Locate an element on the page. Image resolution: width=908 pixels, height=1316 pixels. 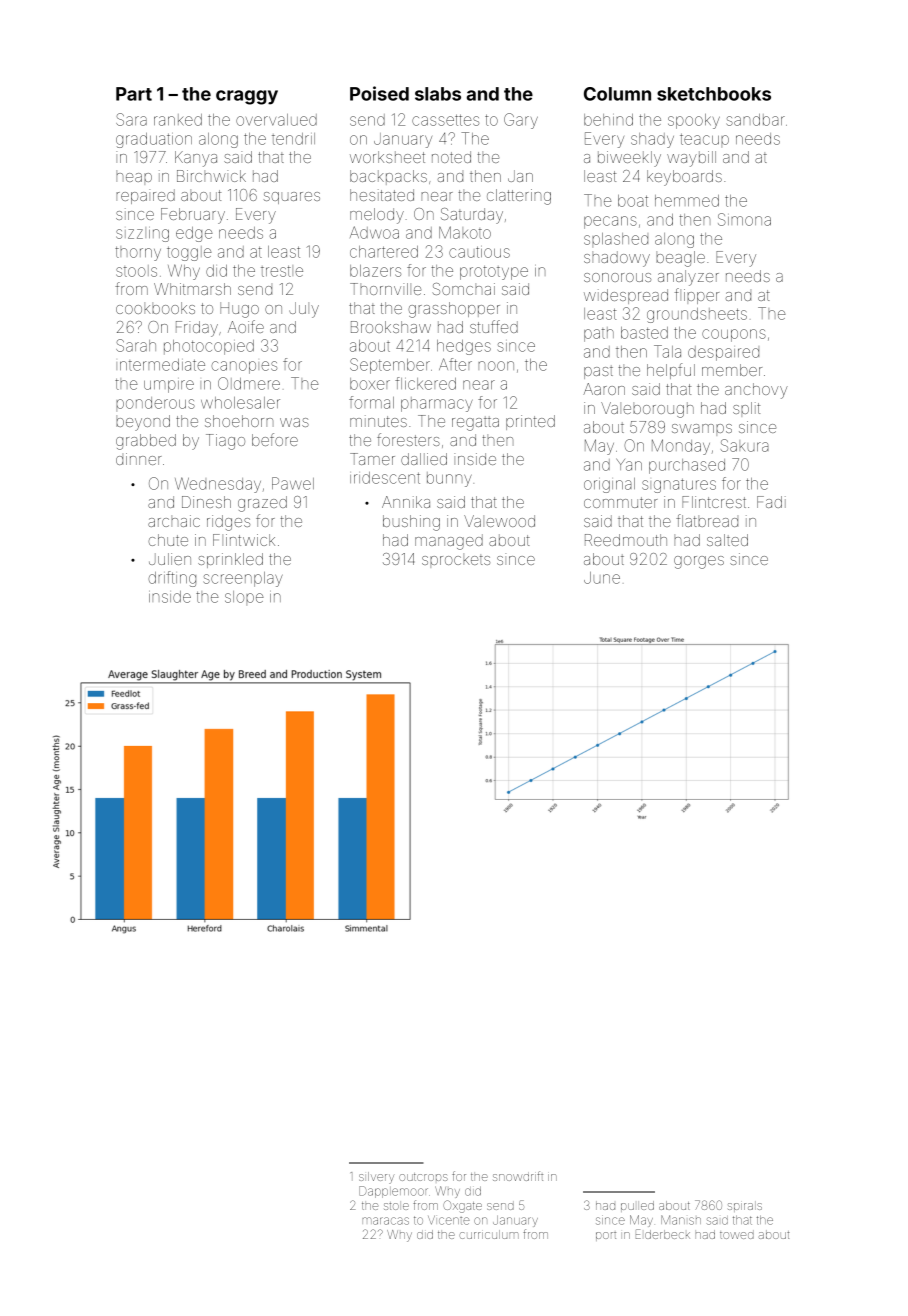
slabs is located at coordinates (438, 94).
